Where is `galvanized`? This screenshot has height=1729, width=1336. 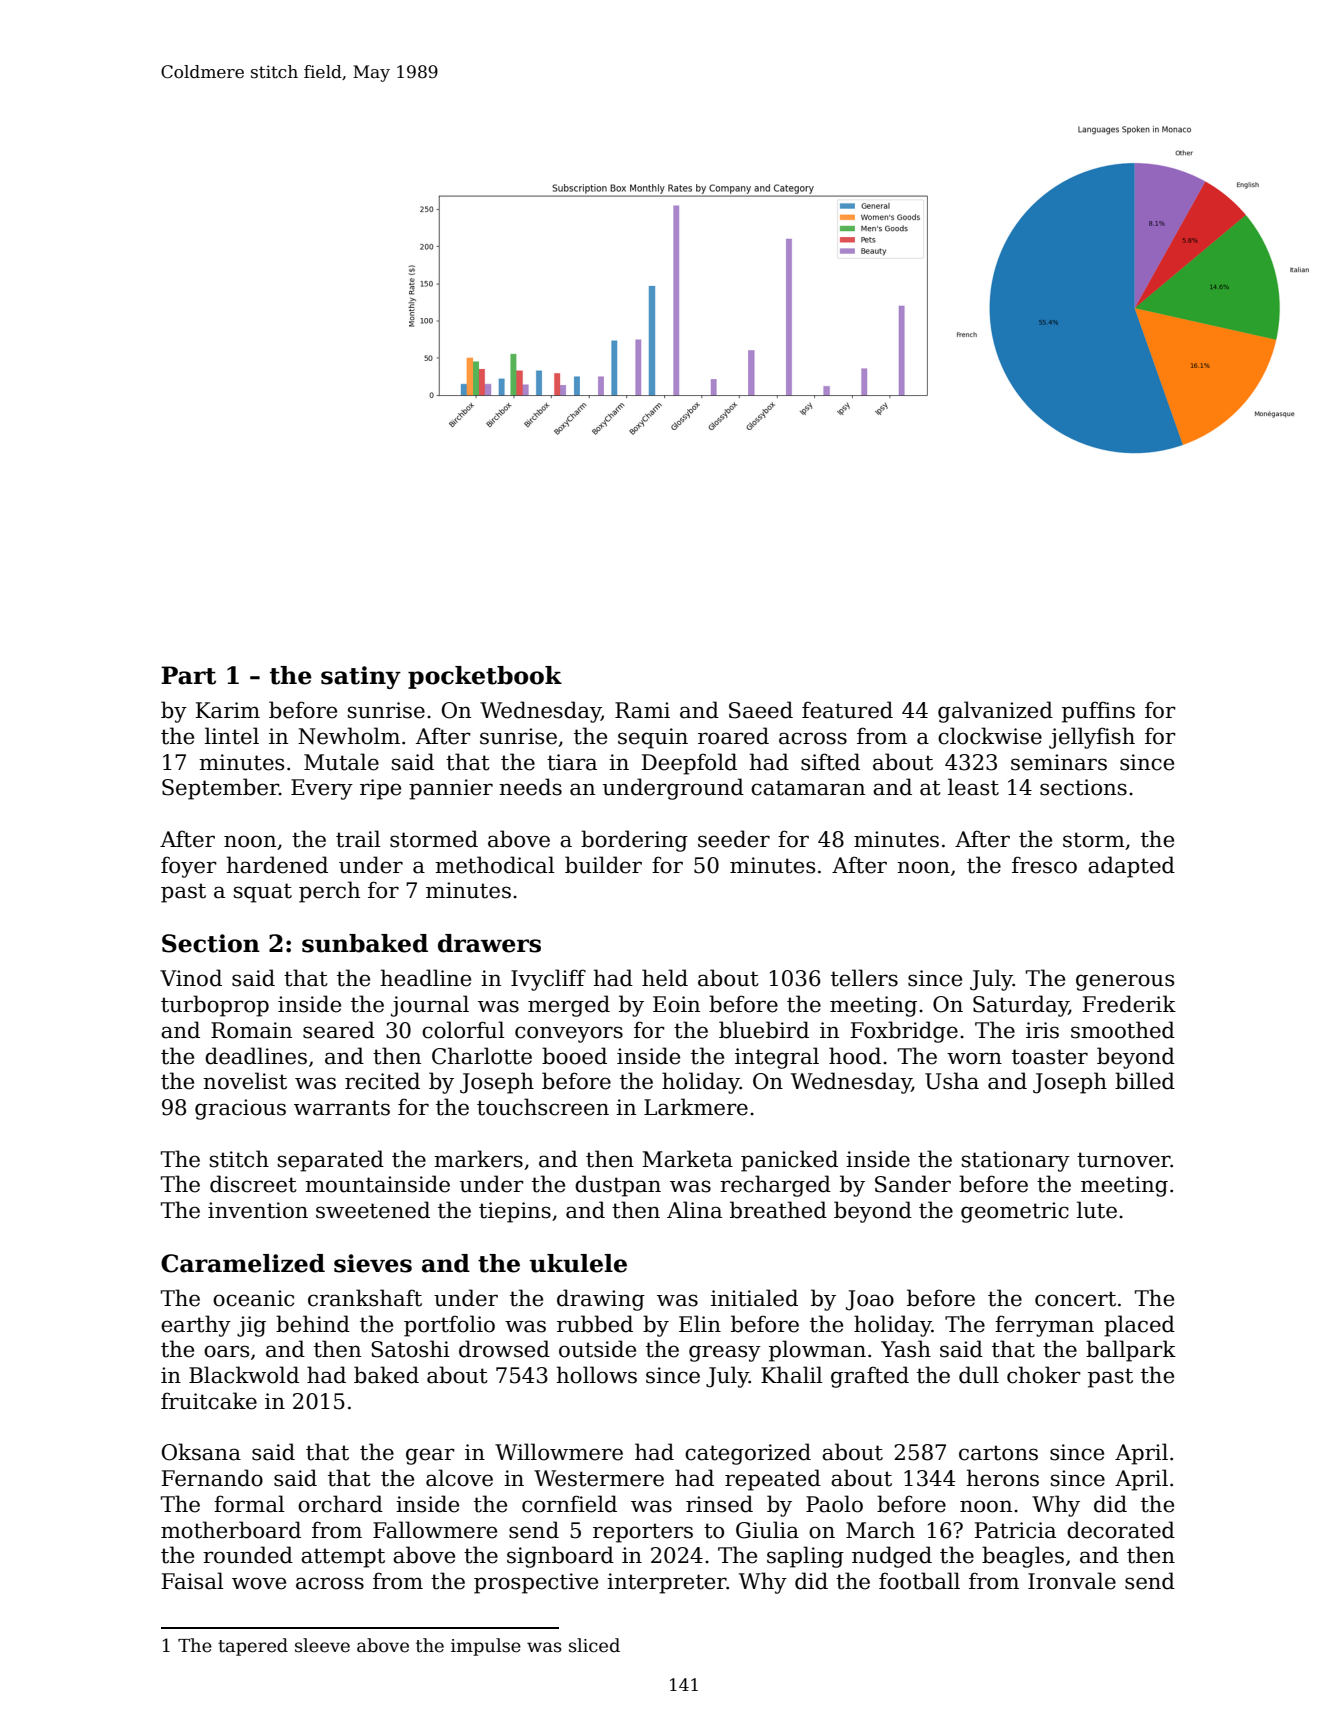
galvanized is located at coordinates (995, 712).
